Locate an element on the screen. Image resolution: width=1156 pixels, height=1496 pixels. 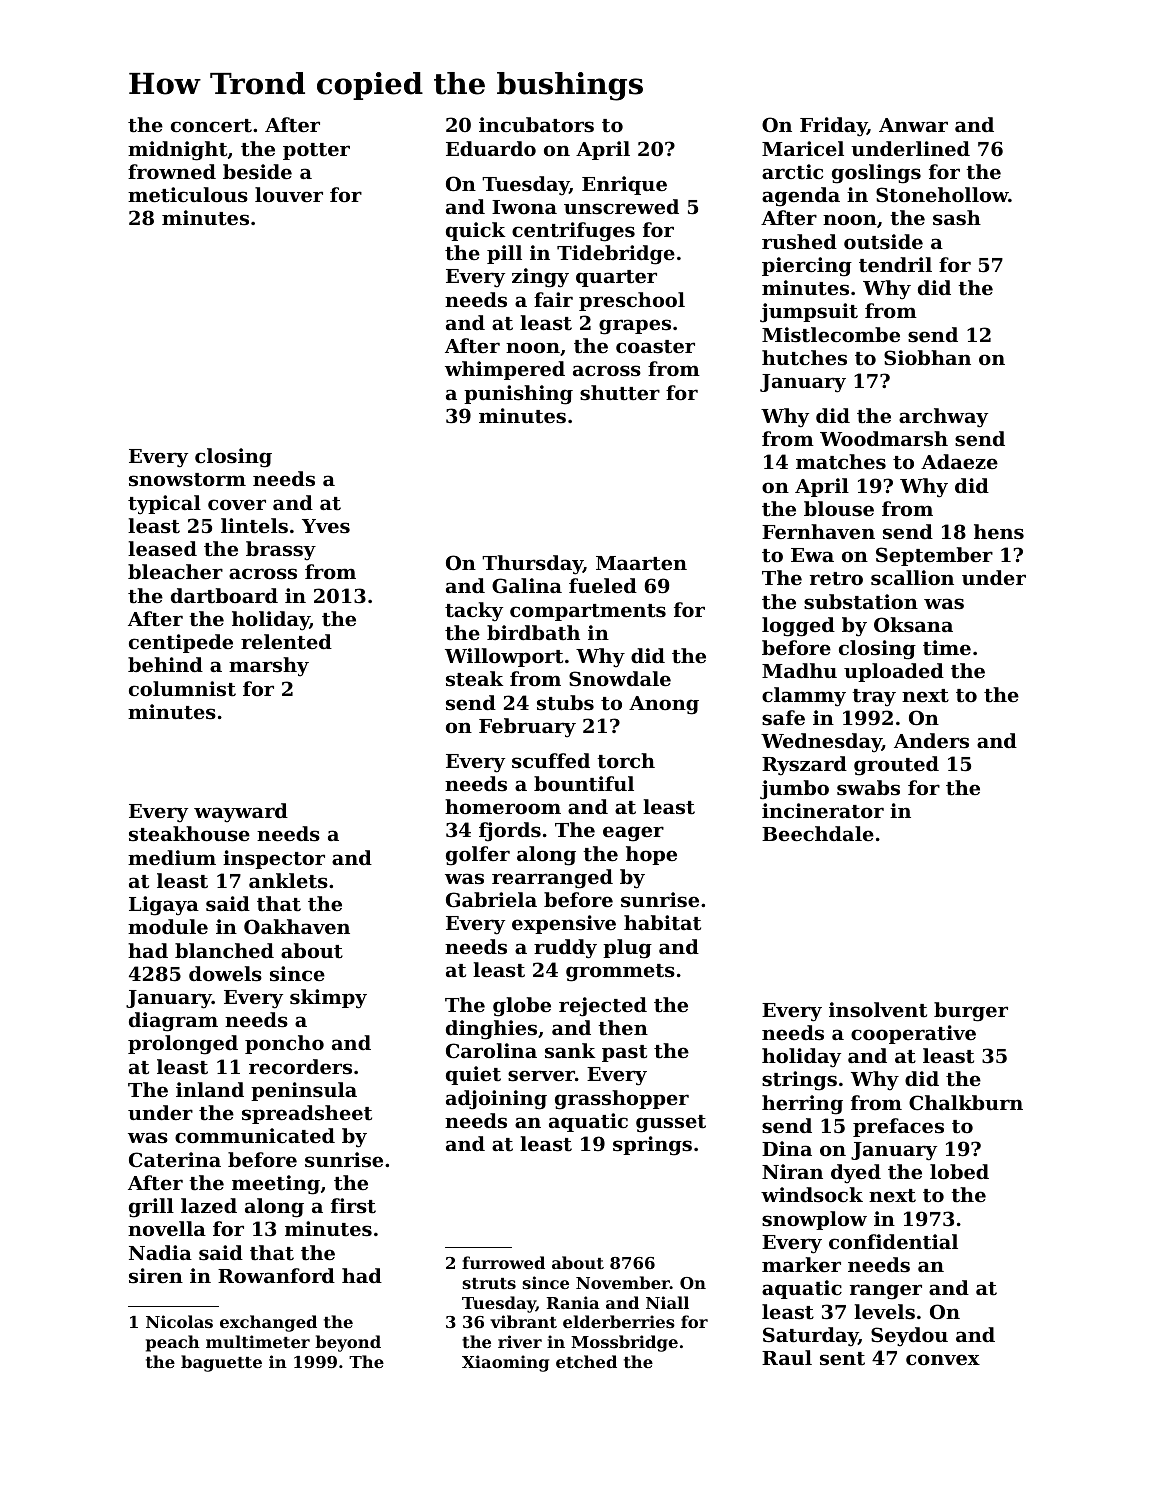
louver is located at coordinates (289, 194).
